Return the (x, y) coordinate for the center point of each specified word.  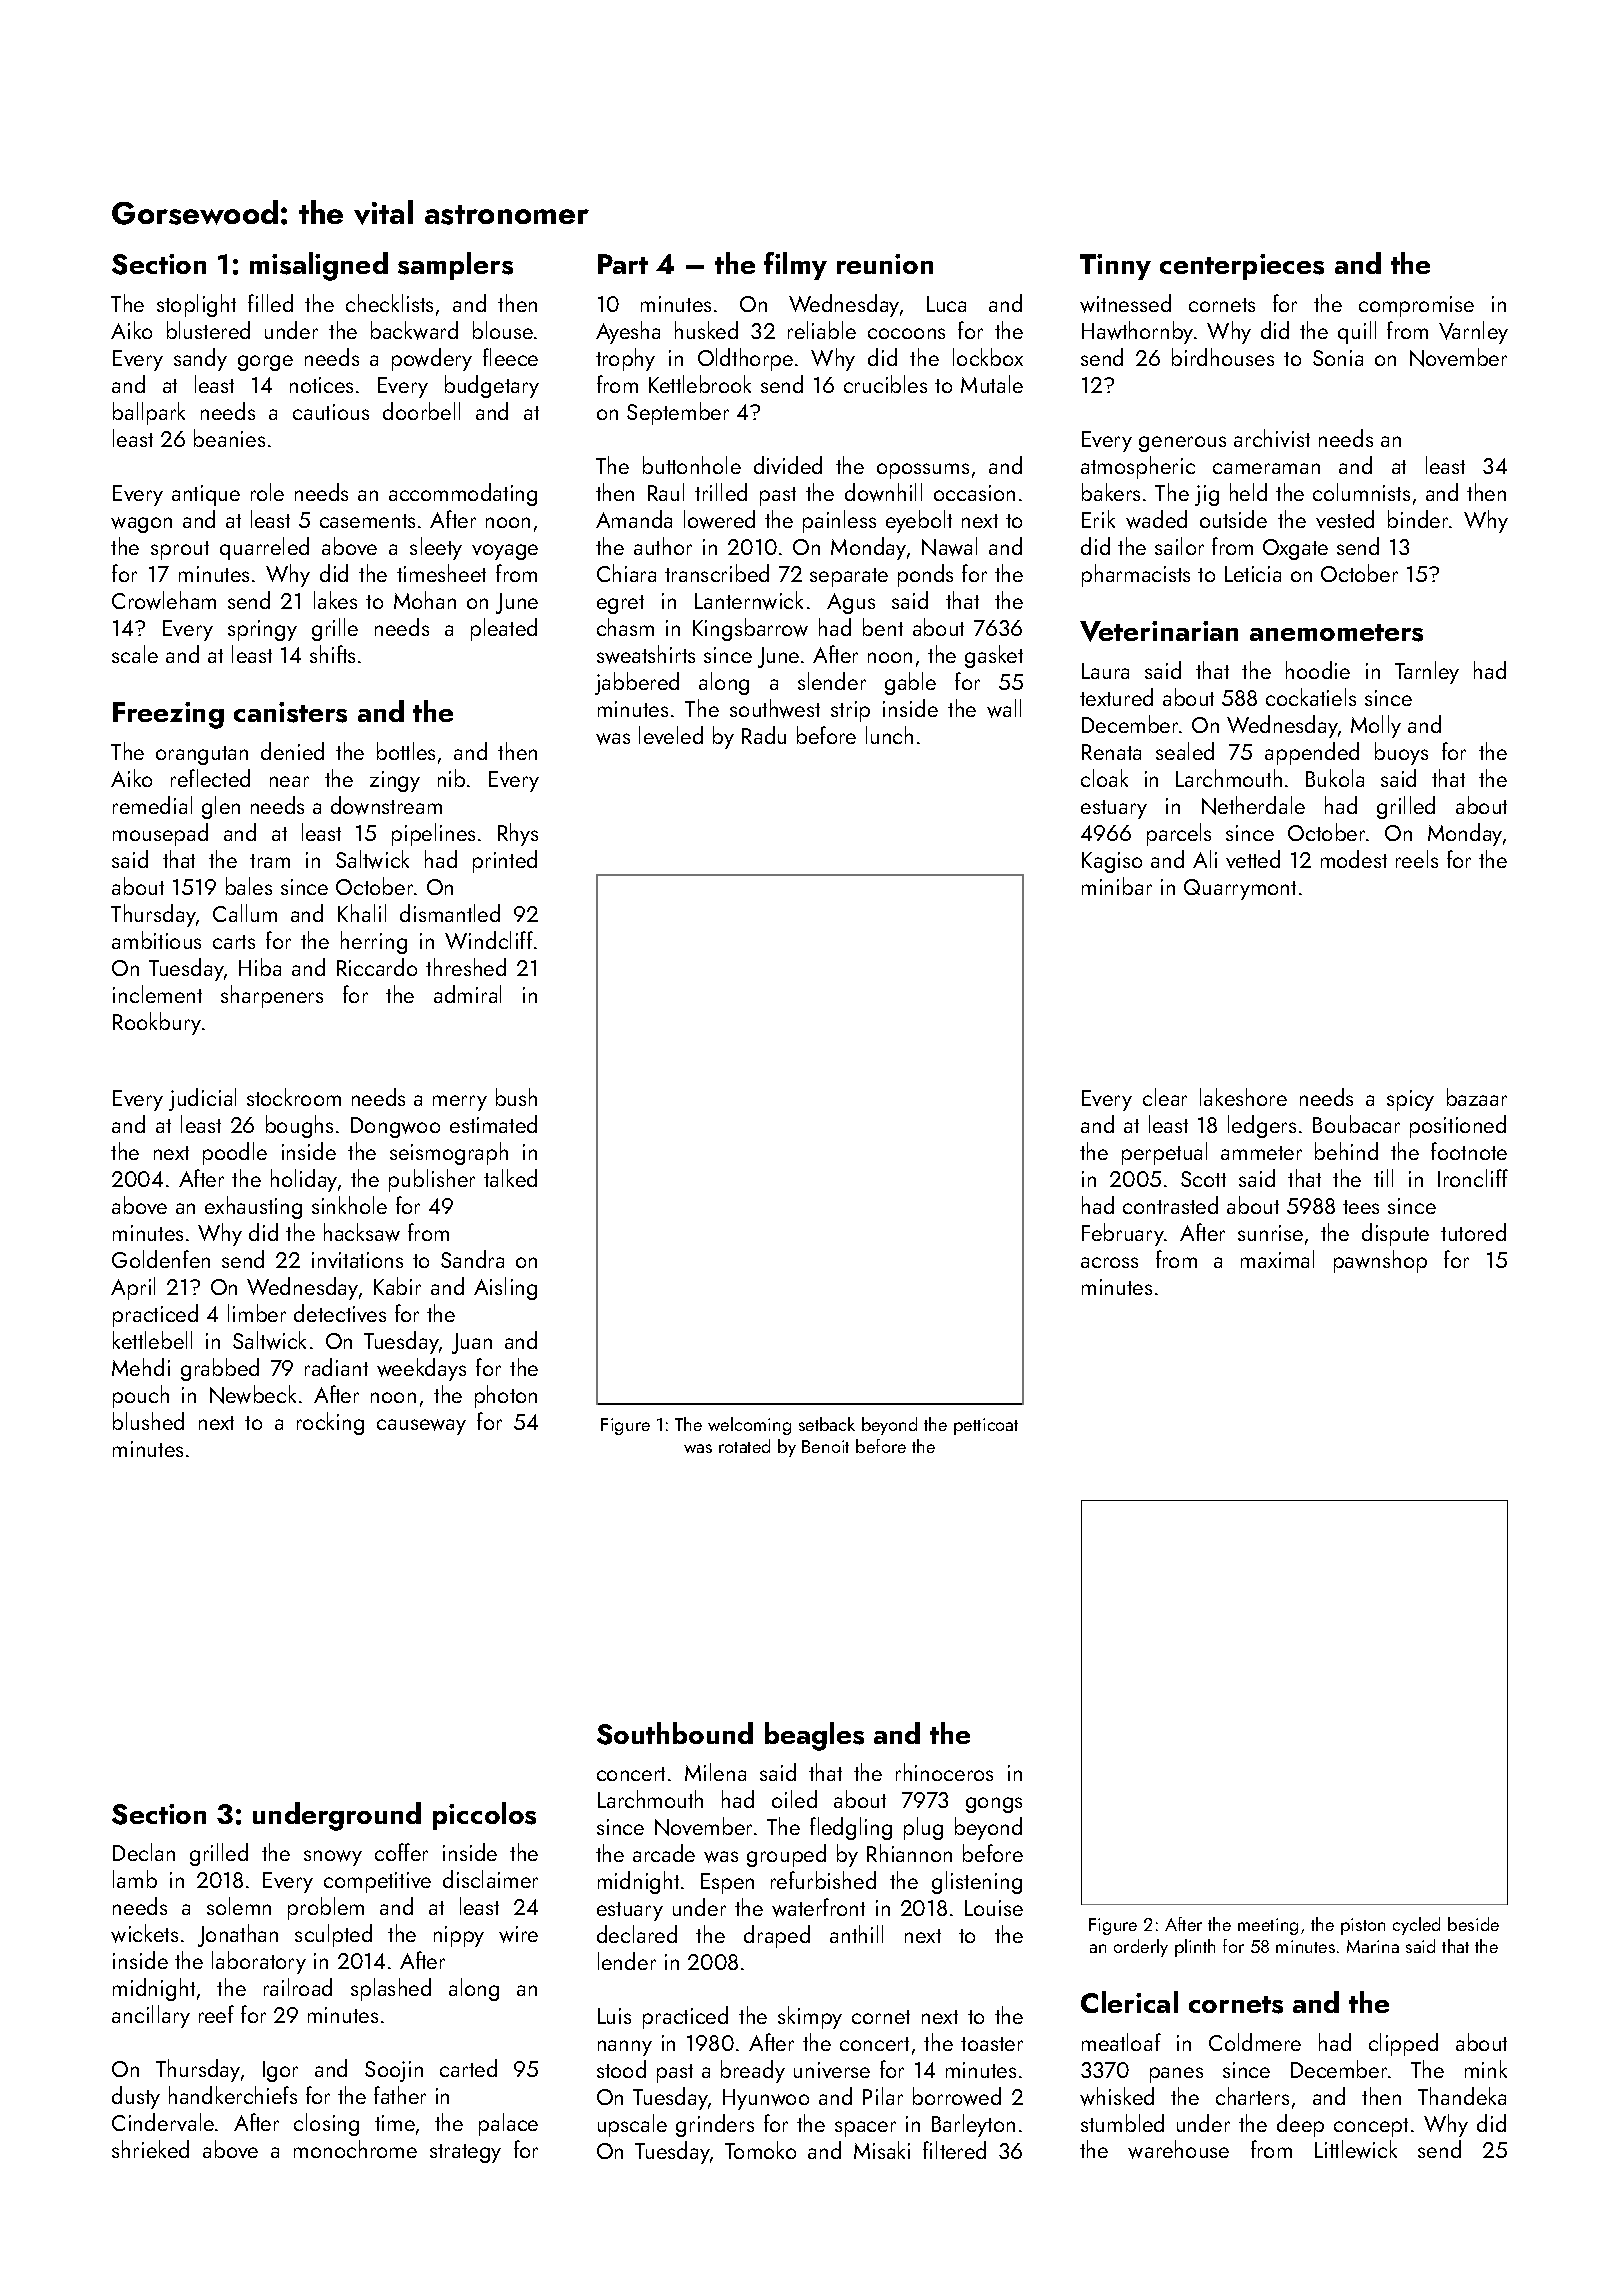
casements (367, 521)
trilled (721, 492)
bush (516, 1097)
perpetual (1164, 1153)
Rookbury (157, 1023)
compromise (1416, 306)
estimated (493, 1124)
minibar (1117, 886)
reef (216, 2014)
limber (257, 1313)
